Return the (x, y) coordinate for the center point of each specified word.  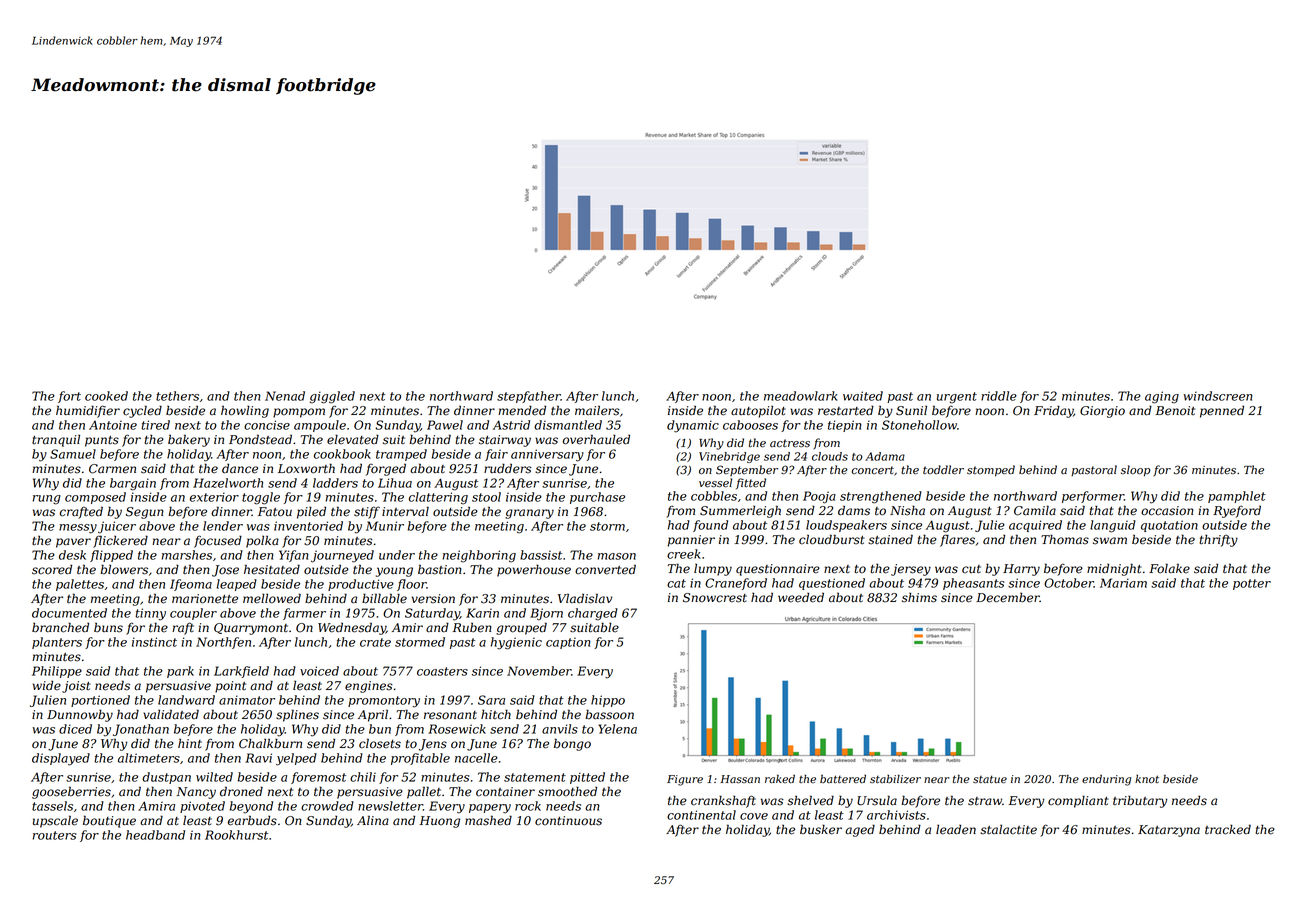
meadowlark (801, 396)
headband (155, 835)
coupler (193, 614)
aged (860, 830)
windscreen (1218, 396)
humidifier (88, 411)
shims (919, 598)
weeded (801, 597)
